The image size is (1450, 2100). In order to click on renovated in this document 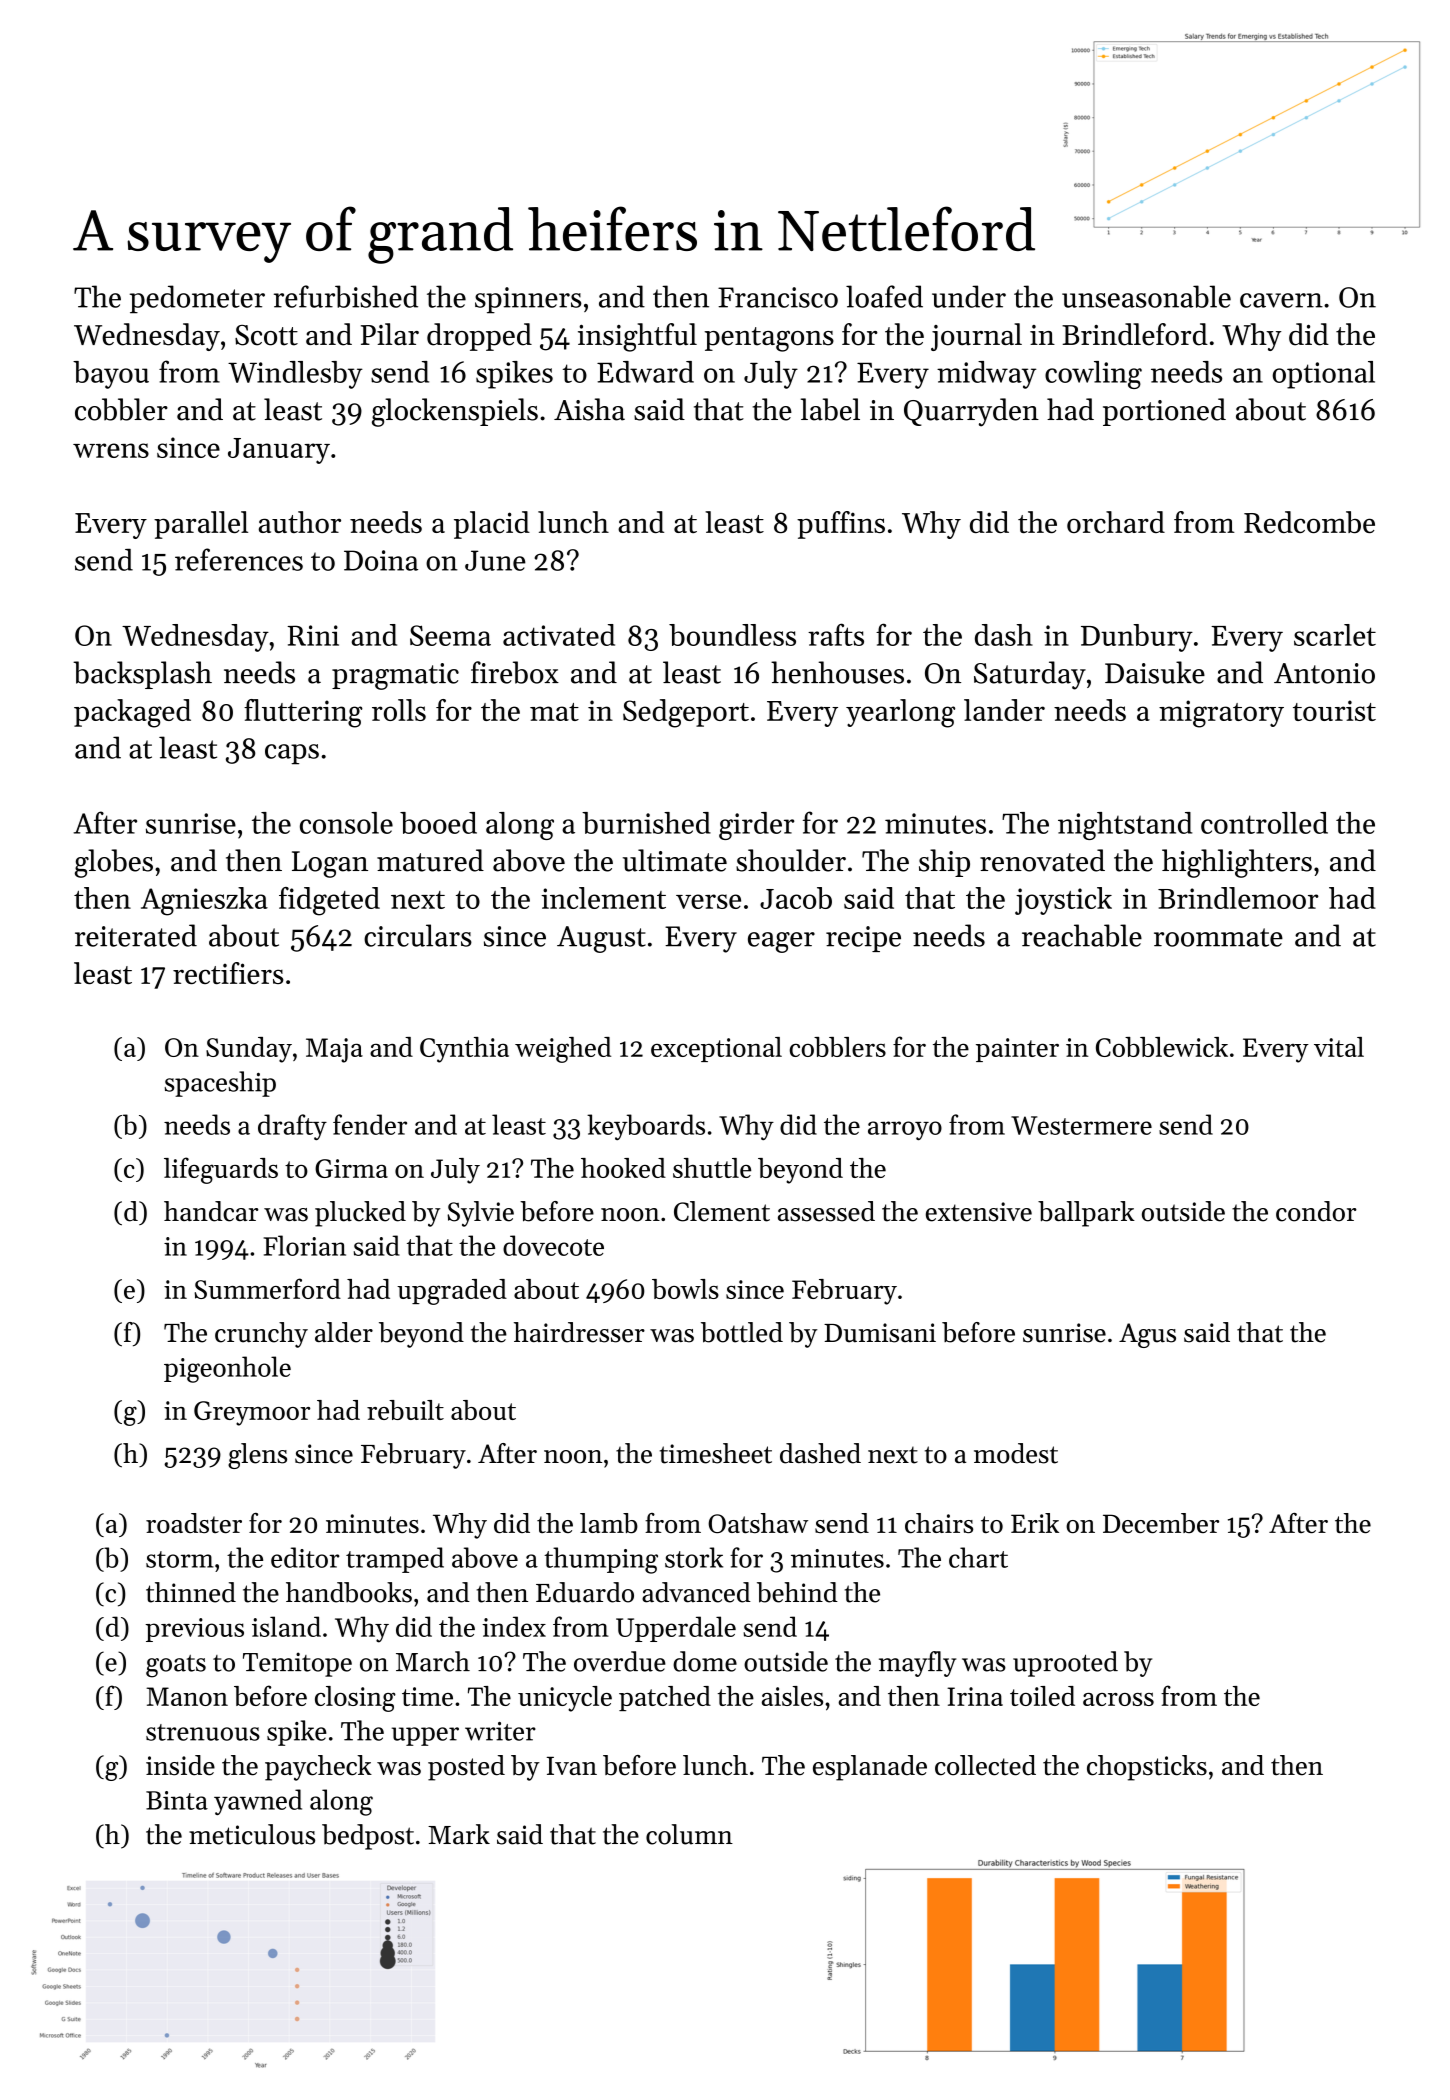, I will do `click(1042, 860)`.
